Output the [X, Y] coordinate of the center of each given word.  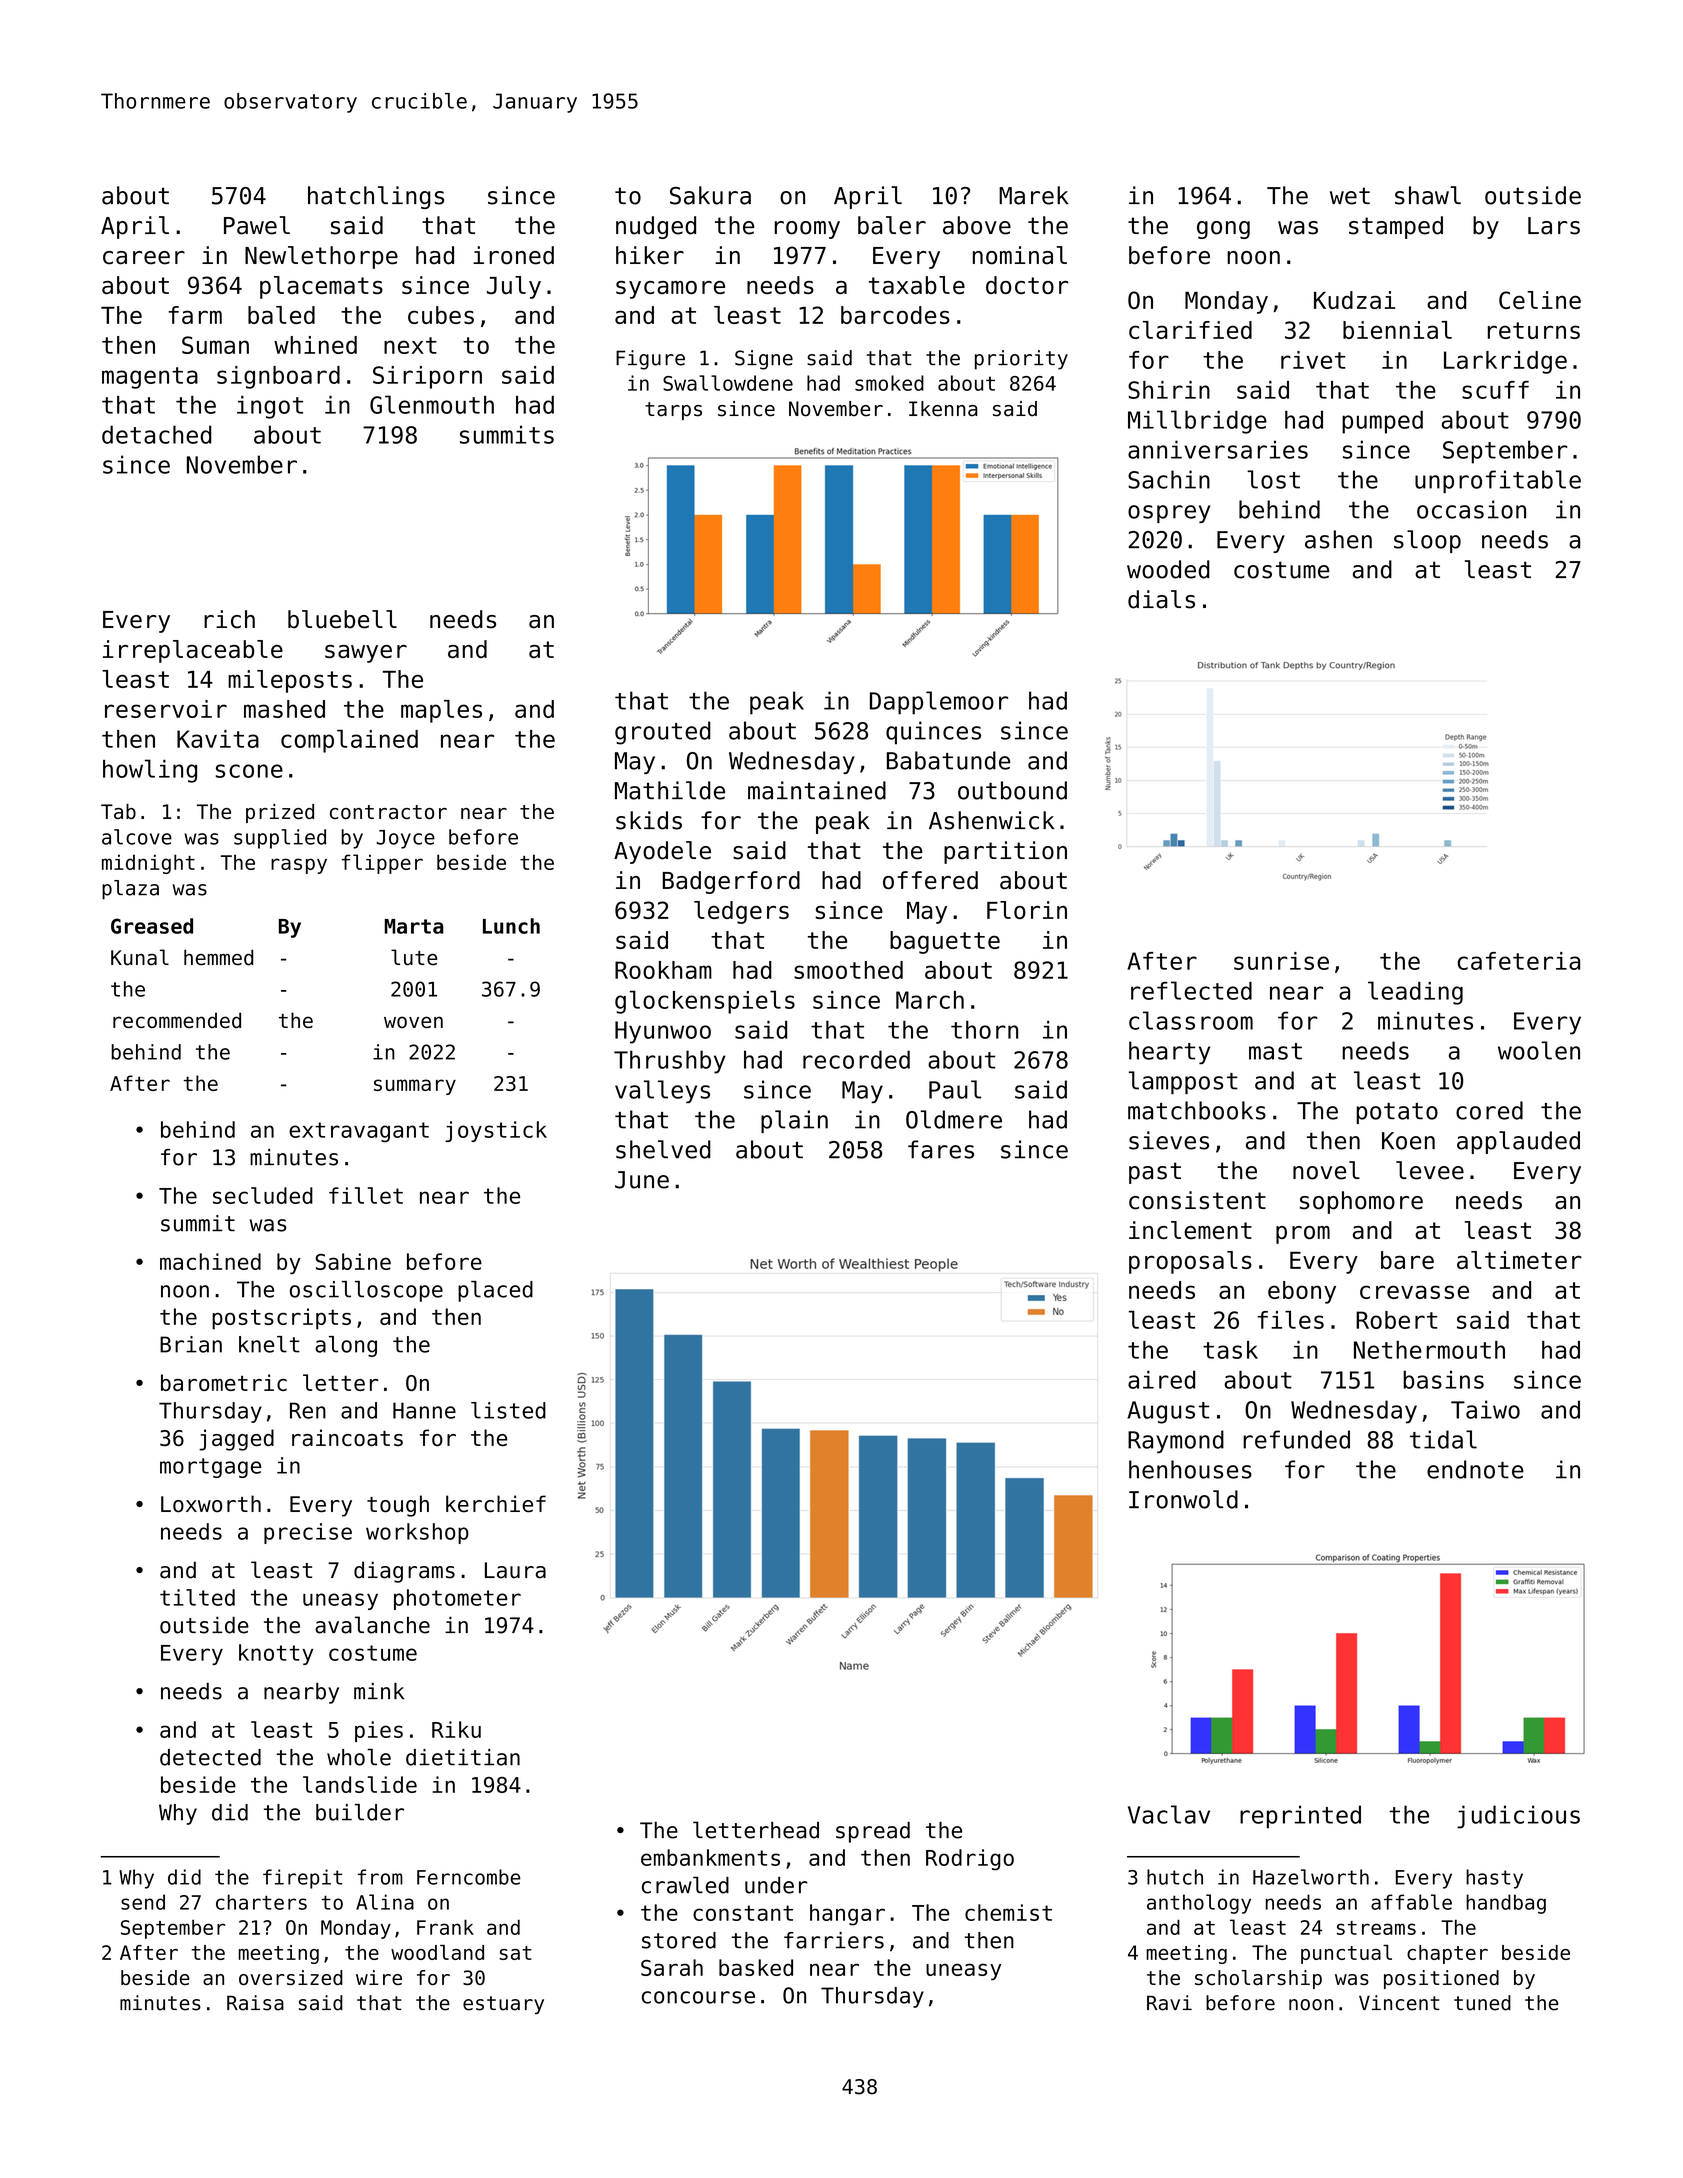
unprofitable [1498, 482]
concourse [698, 1997]
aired [1161, 1379]
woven [413, 1022]
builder [360, 1812]
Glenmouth [432, 404]
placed [495, 1291]
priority [1021, 360]
